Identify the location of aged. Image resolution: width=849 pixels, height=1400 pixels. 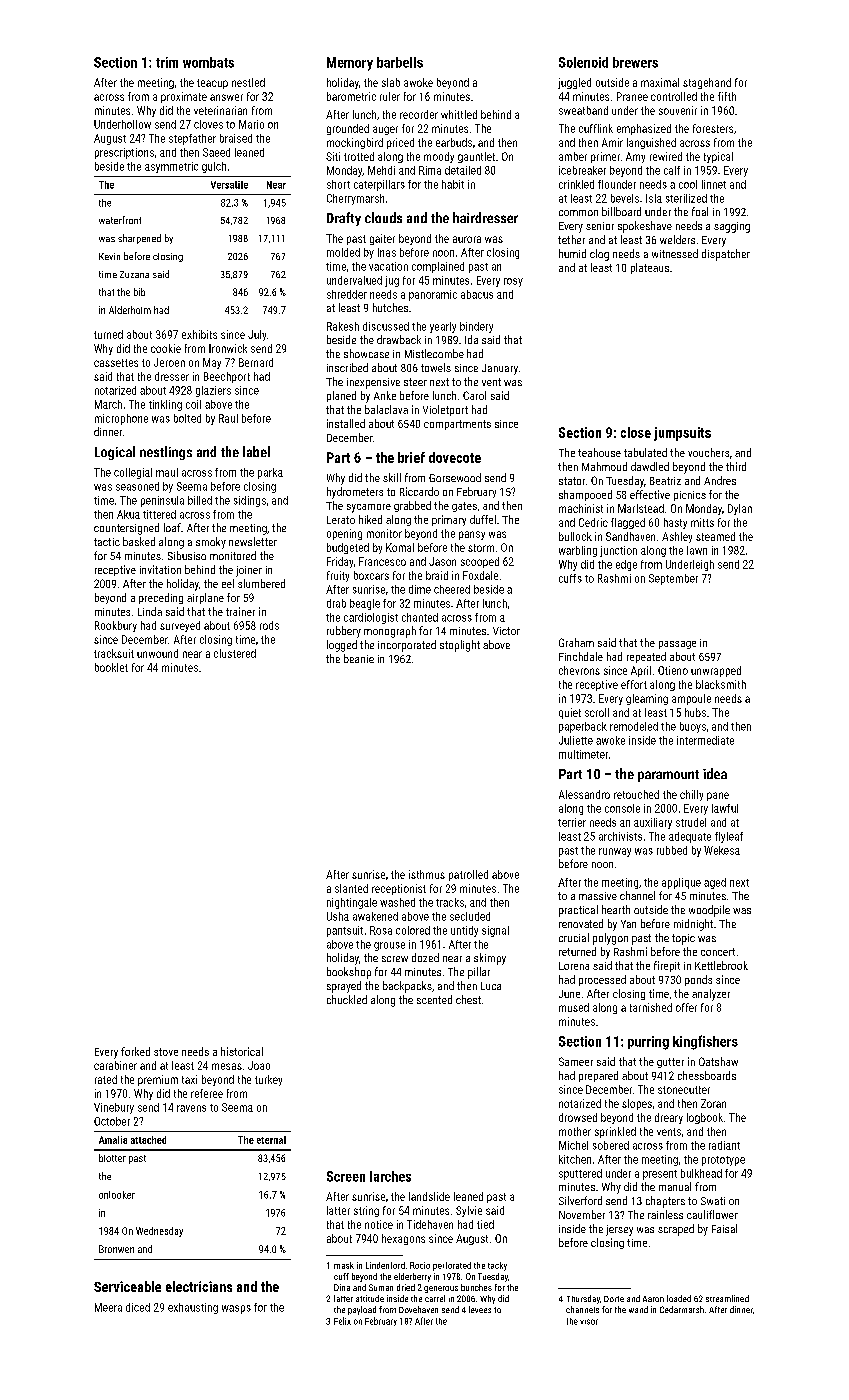
(715, 883).
